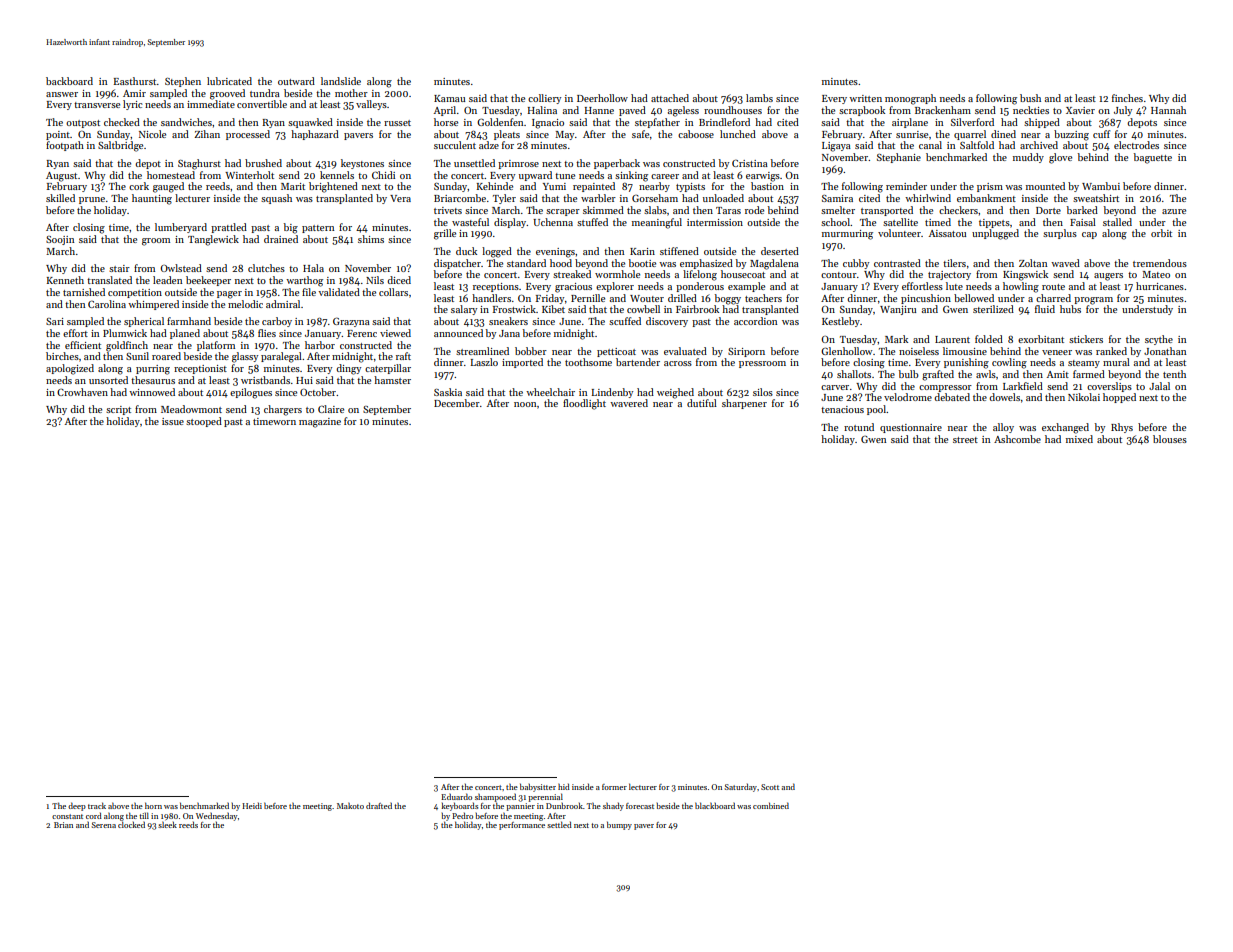 This screenshot has height=952, width=1233. I want to click on bastion, so click(767, 186).
